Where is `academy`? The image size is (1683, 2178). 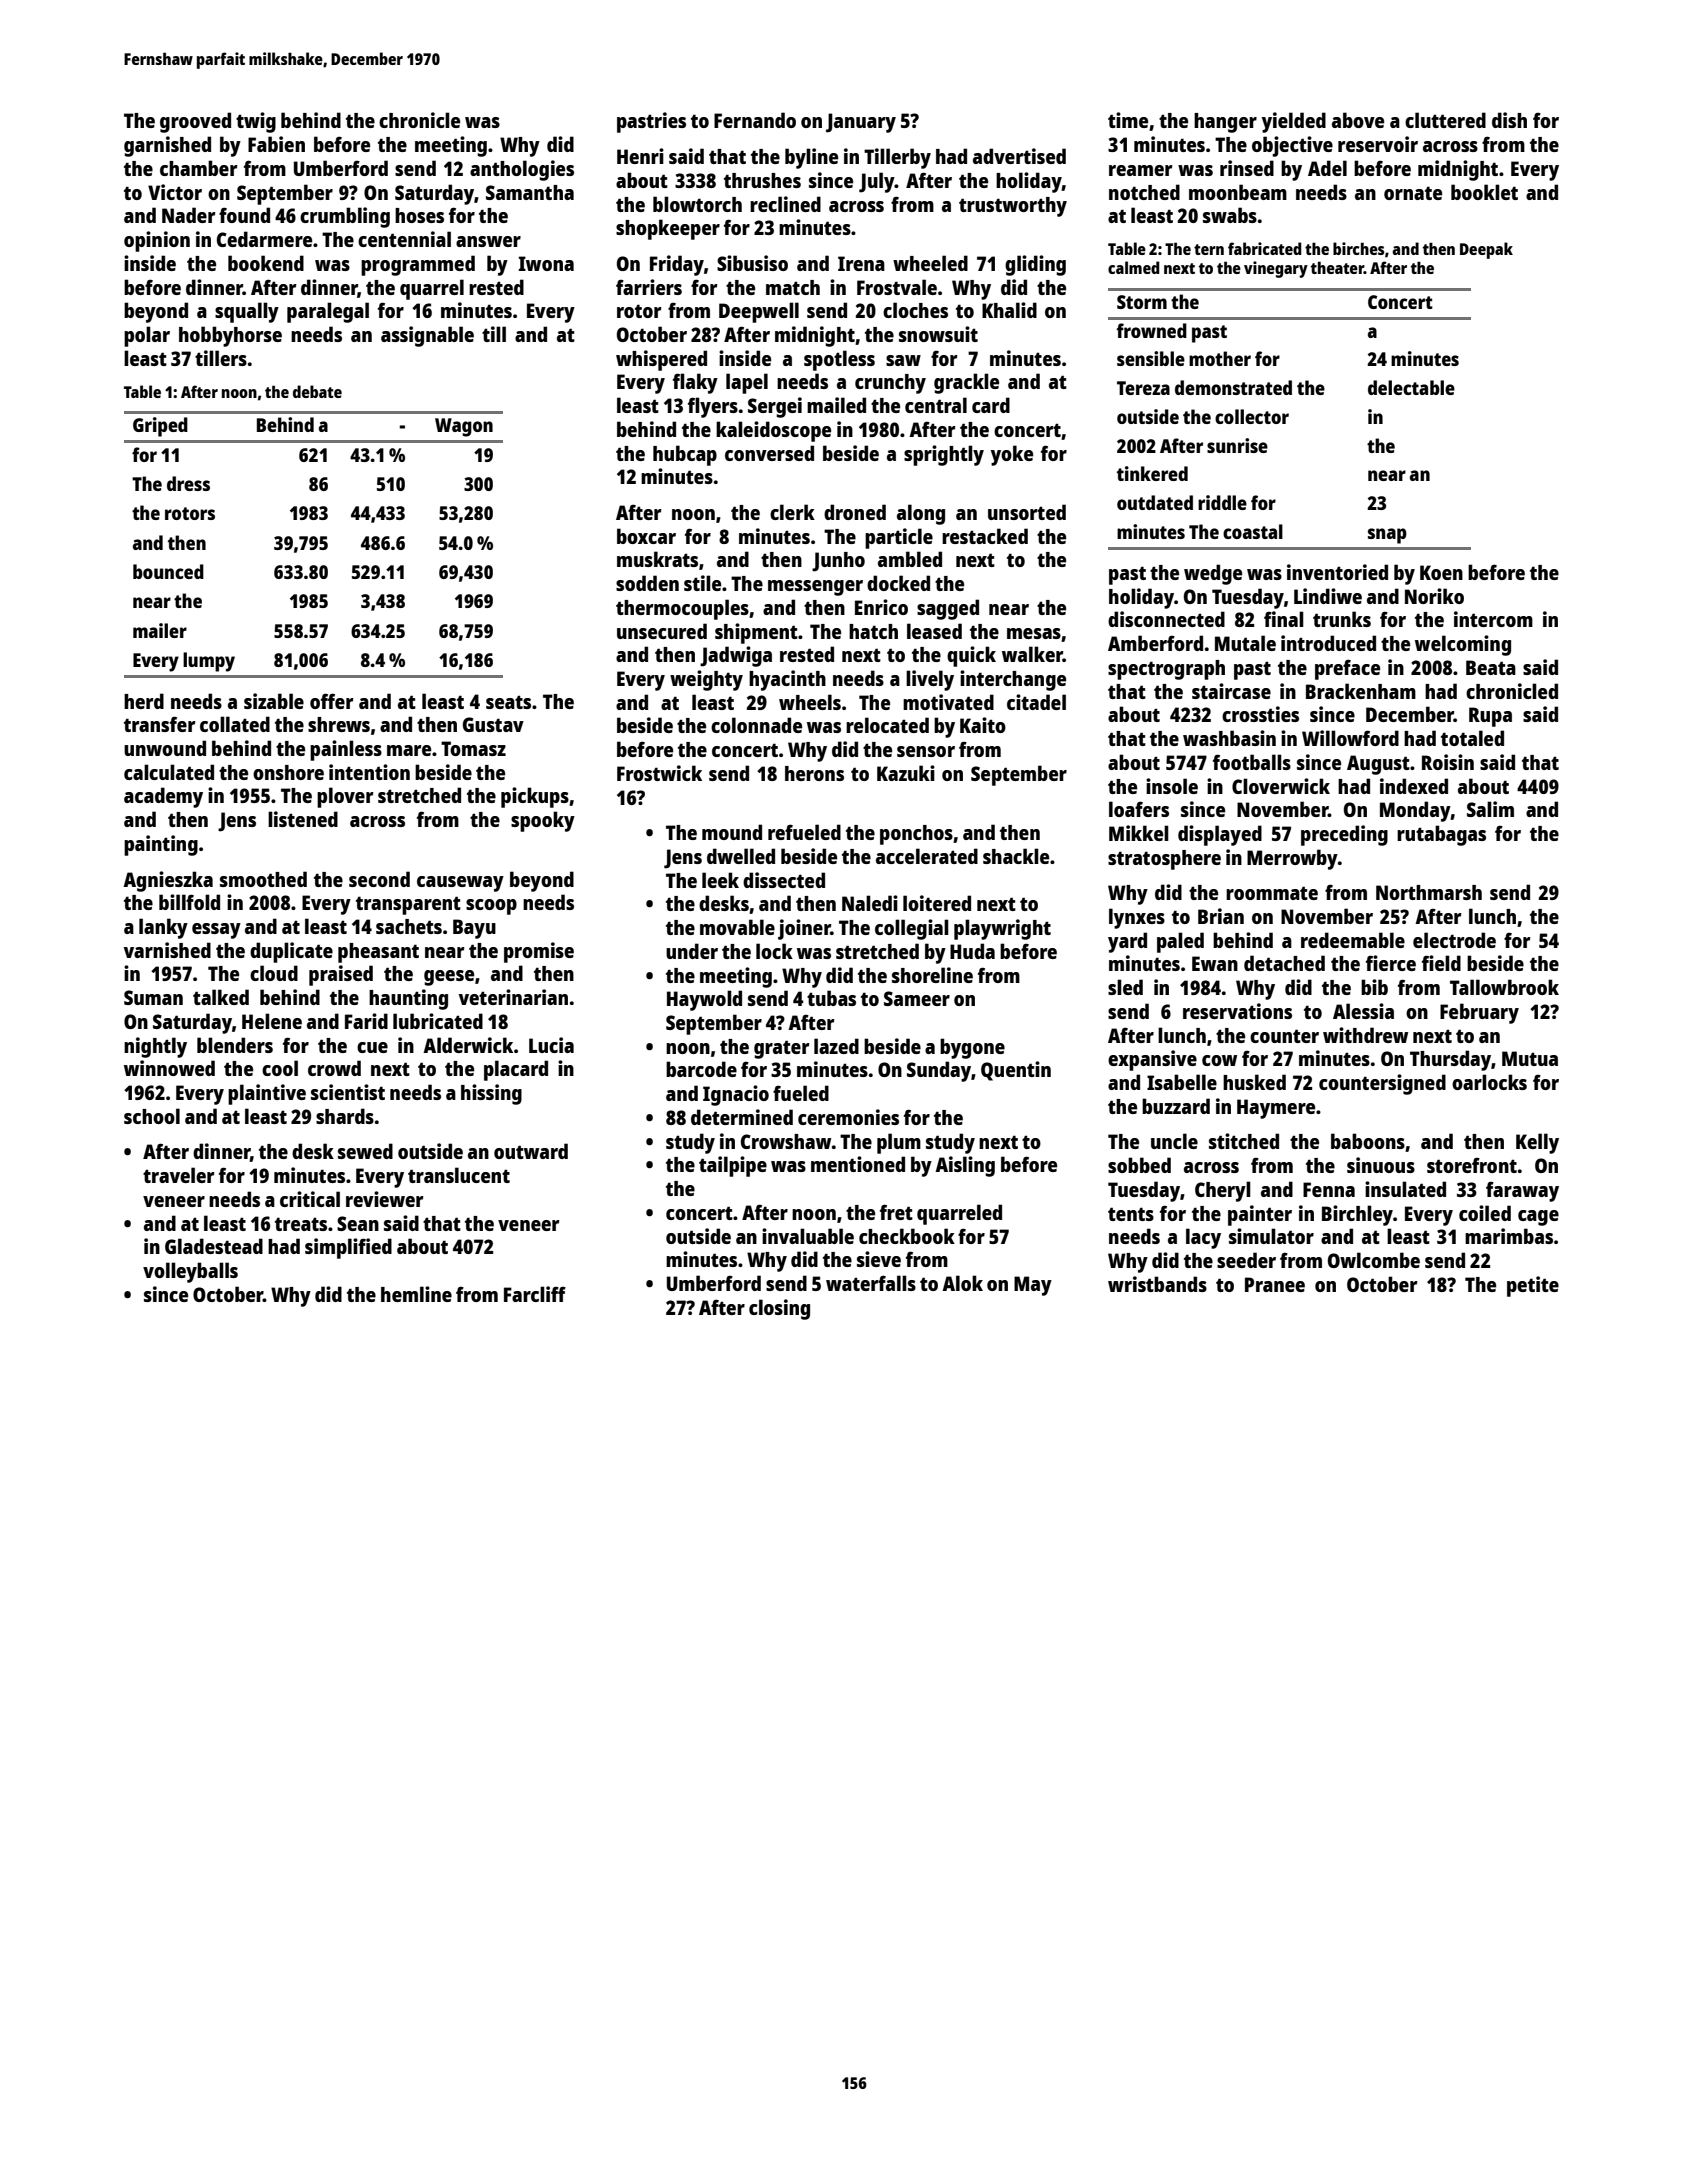
academy is located at coordinates (163, 797).
